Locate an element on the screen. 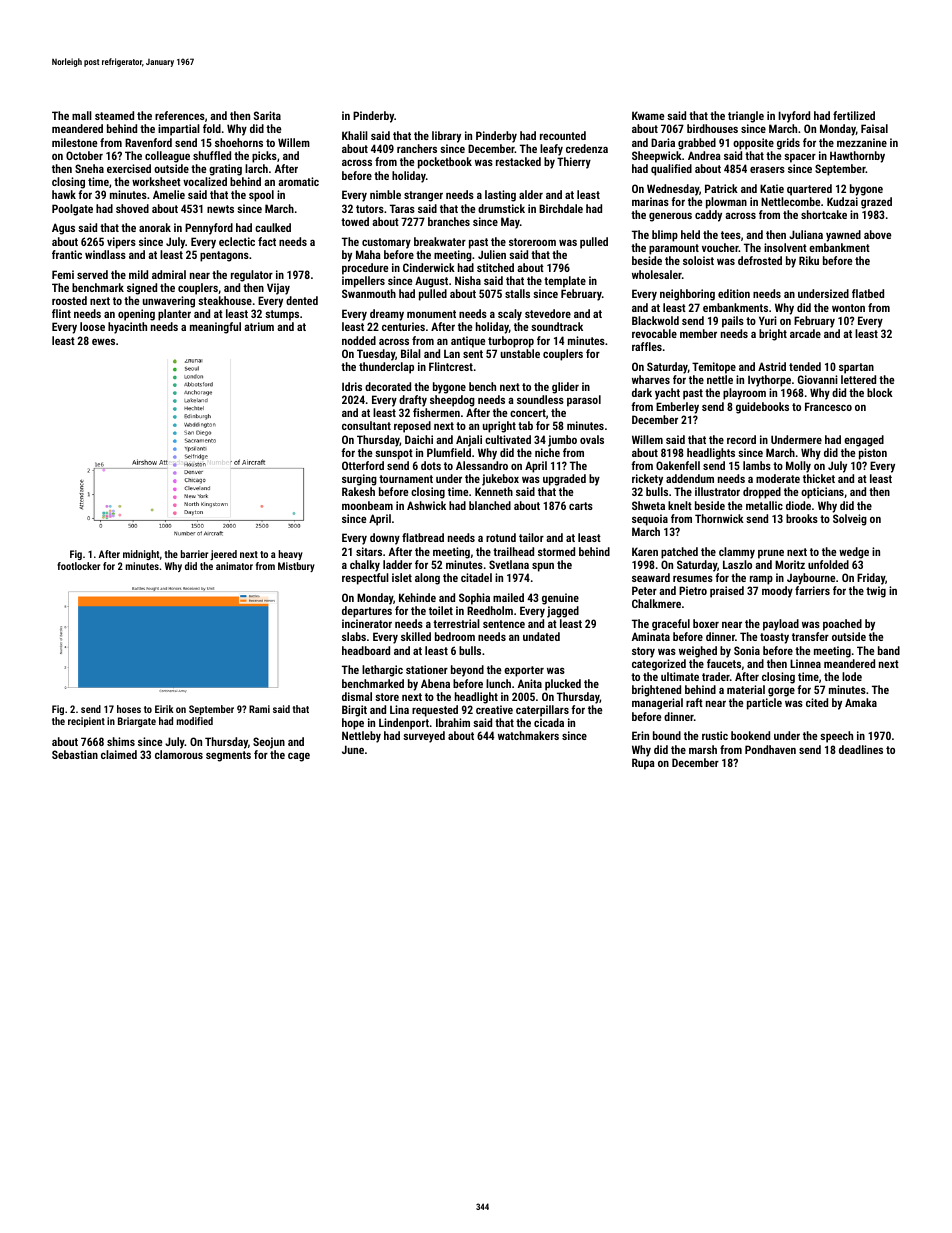  template is located at coordinates (565, 282).
